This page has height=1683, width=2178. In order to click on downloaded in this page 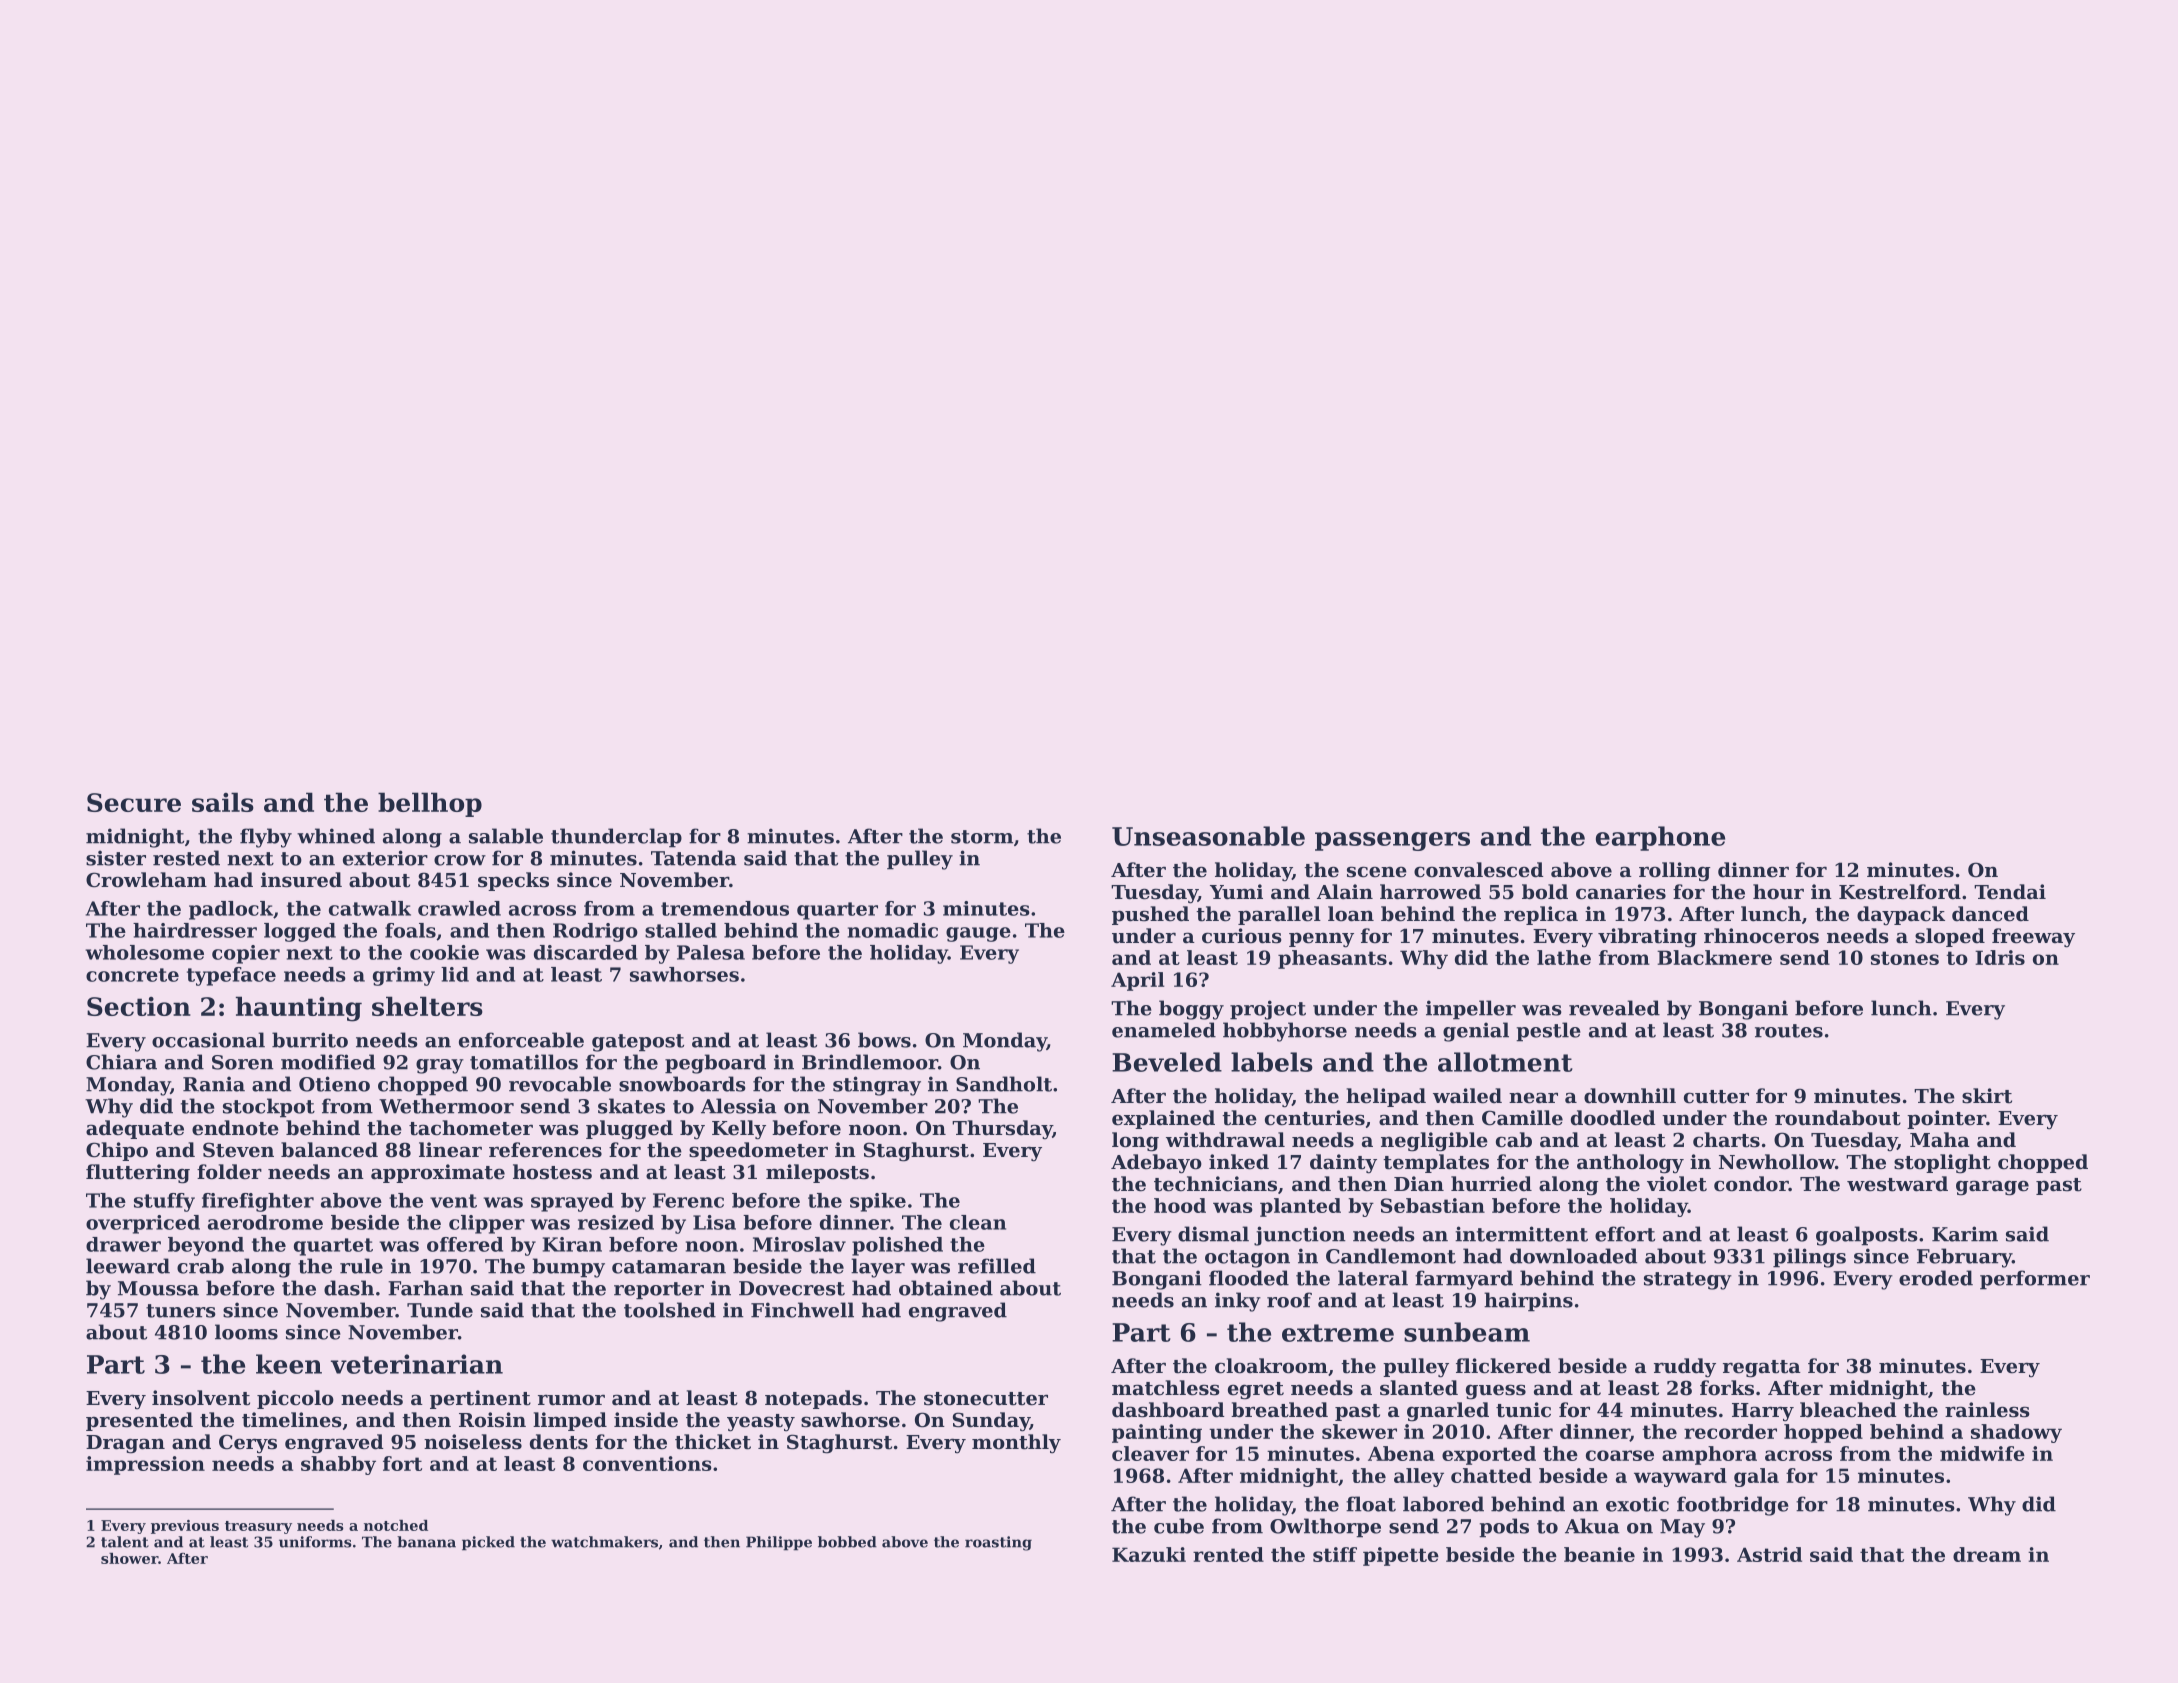, I will do `click(1573, 1256)`.
